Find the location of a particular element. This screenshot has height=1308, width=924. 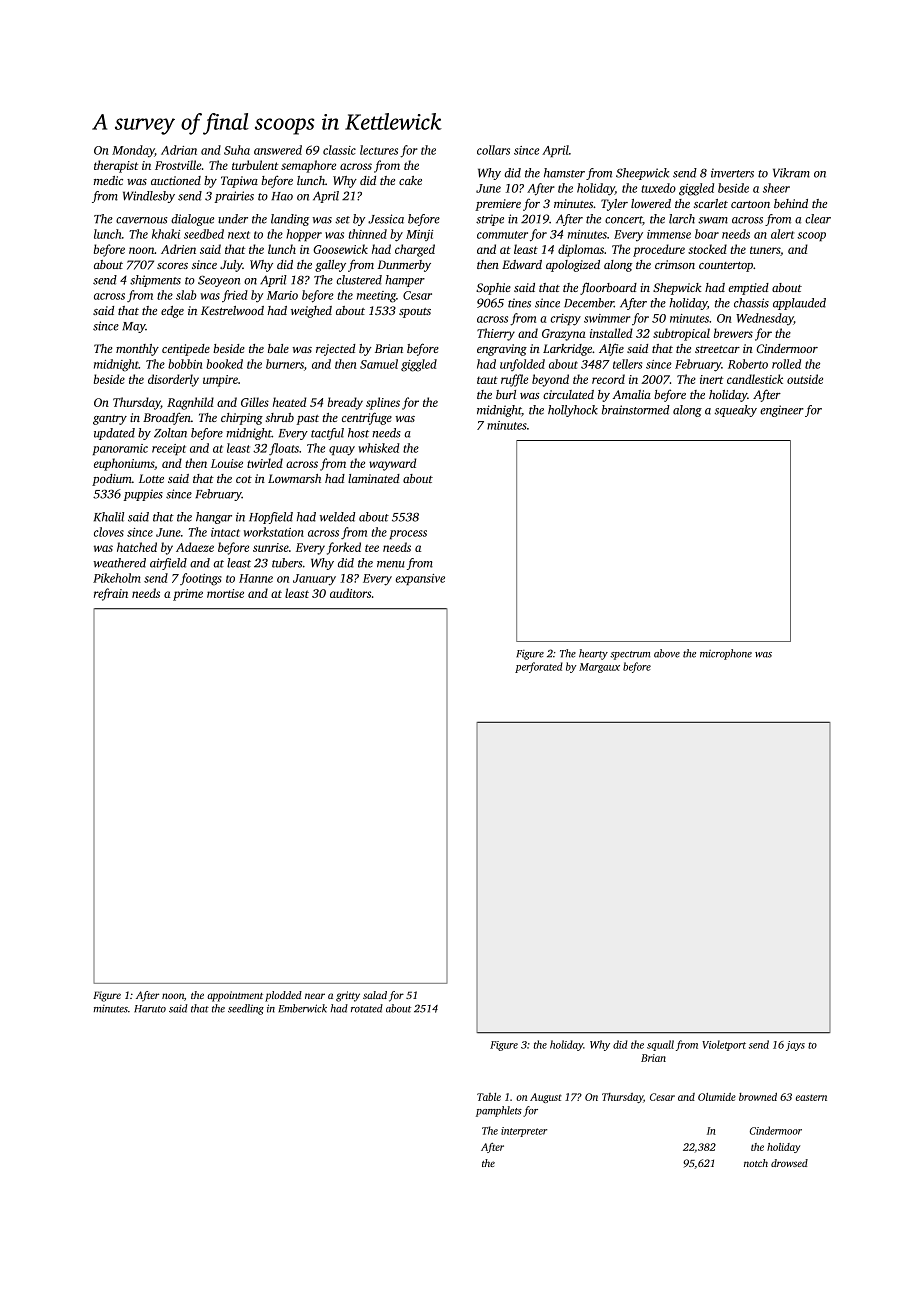

fried is located at coordinates (235, 296).
